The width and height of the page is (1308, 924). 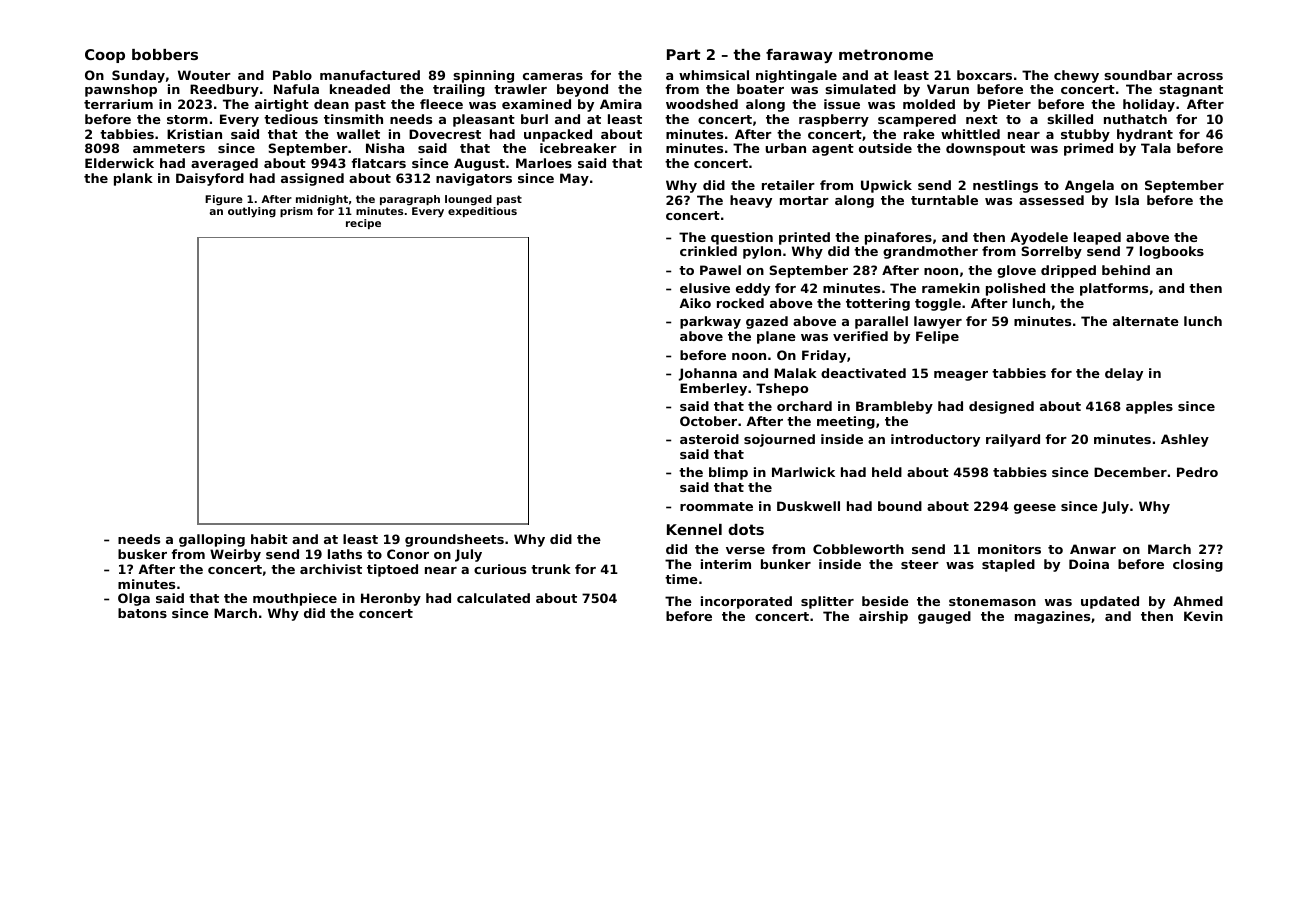 What do you see at coordinates (695, 303) in the page?
I see `Aiko` at bounding box center [695, 303].
